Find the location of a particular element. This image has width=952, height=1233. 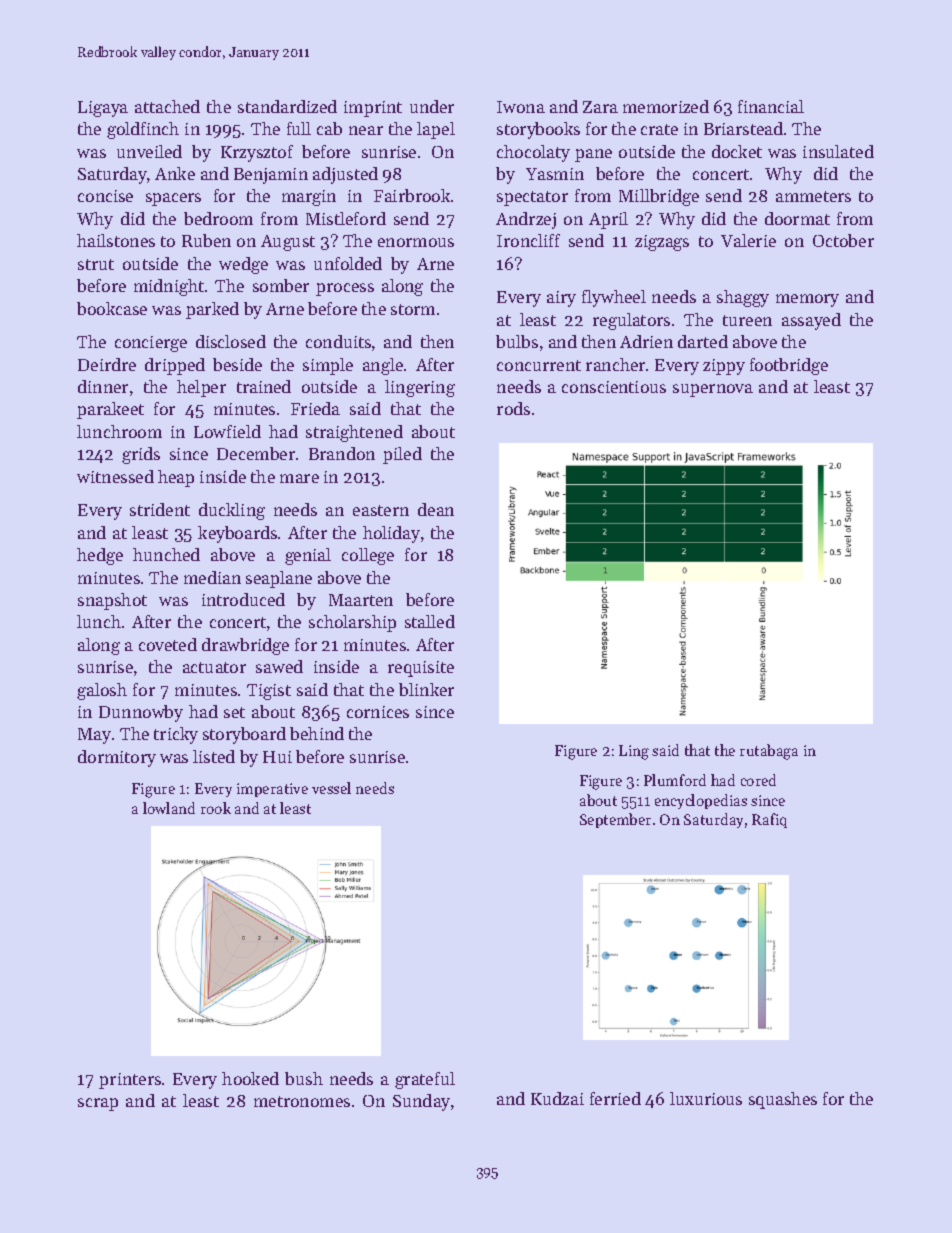

shaggy is located at coordinates (743, 298).
